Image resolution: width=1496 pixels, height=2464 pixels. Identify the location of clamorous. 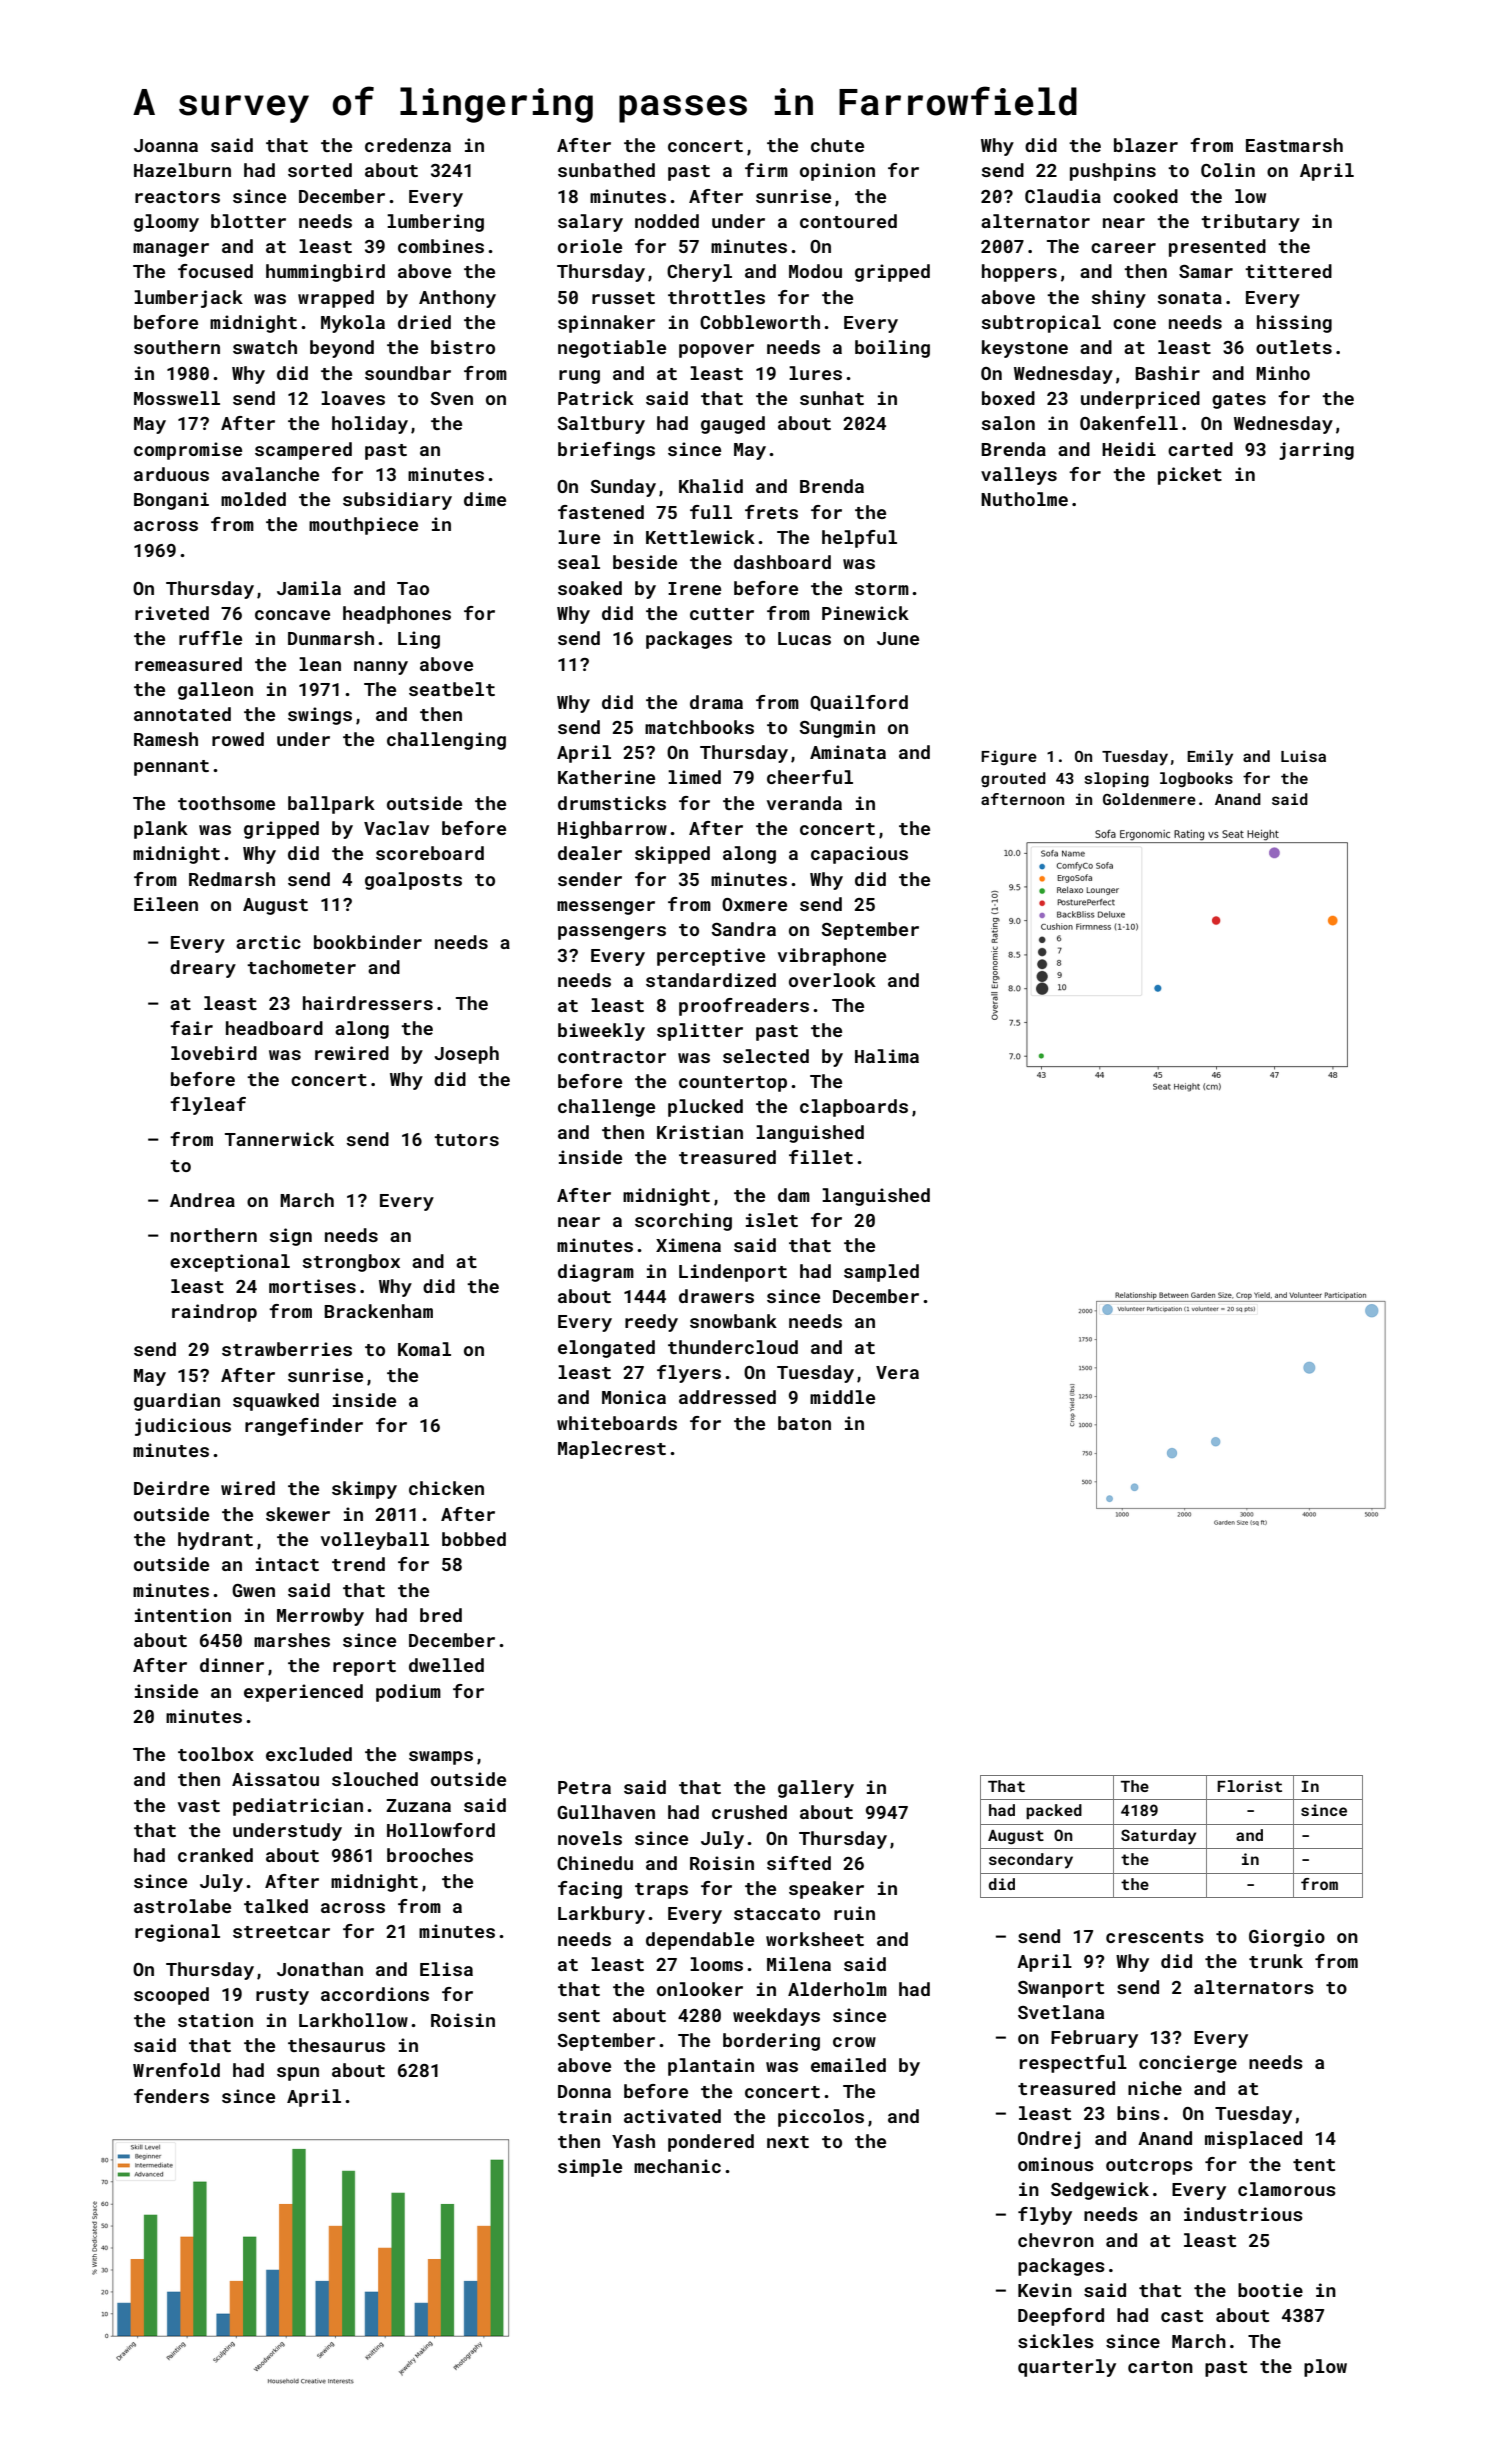
(1287, 2189).
